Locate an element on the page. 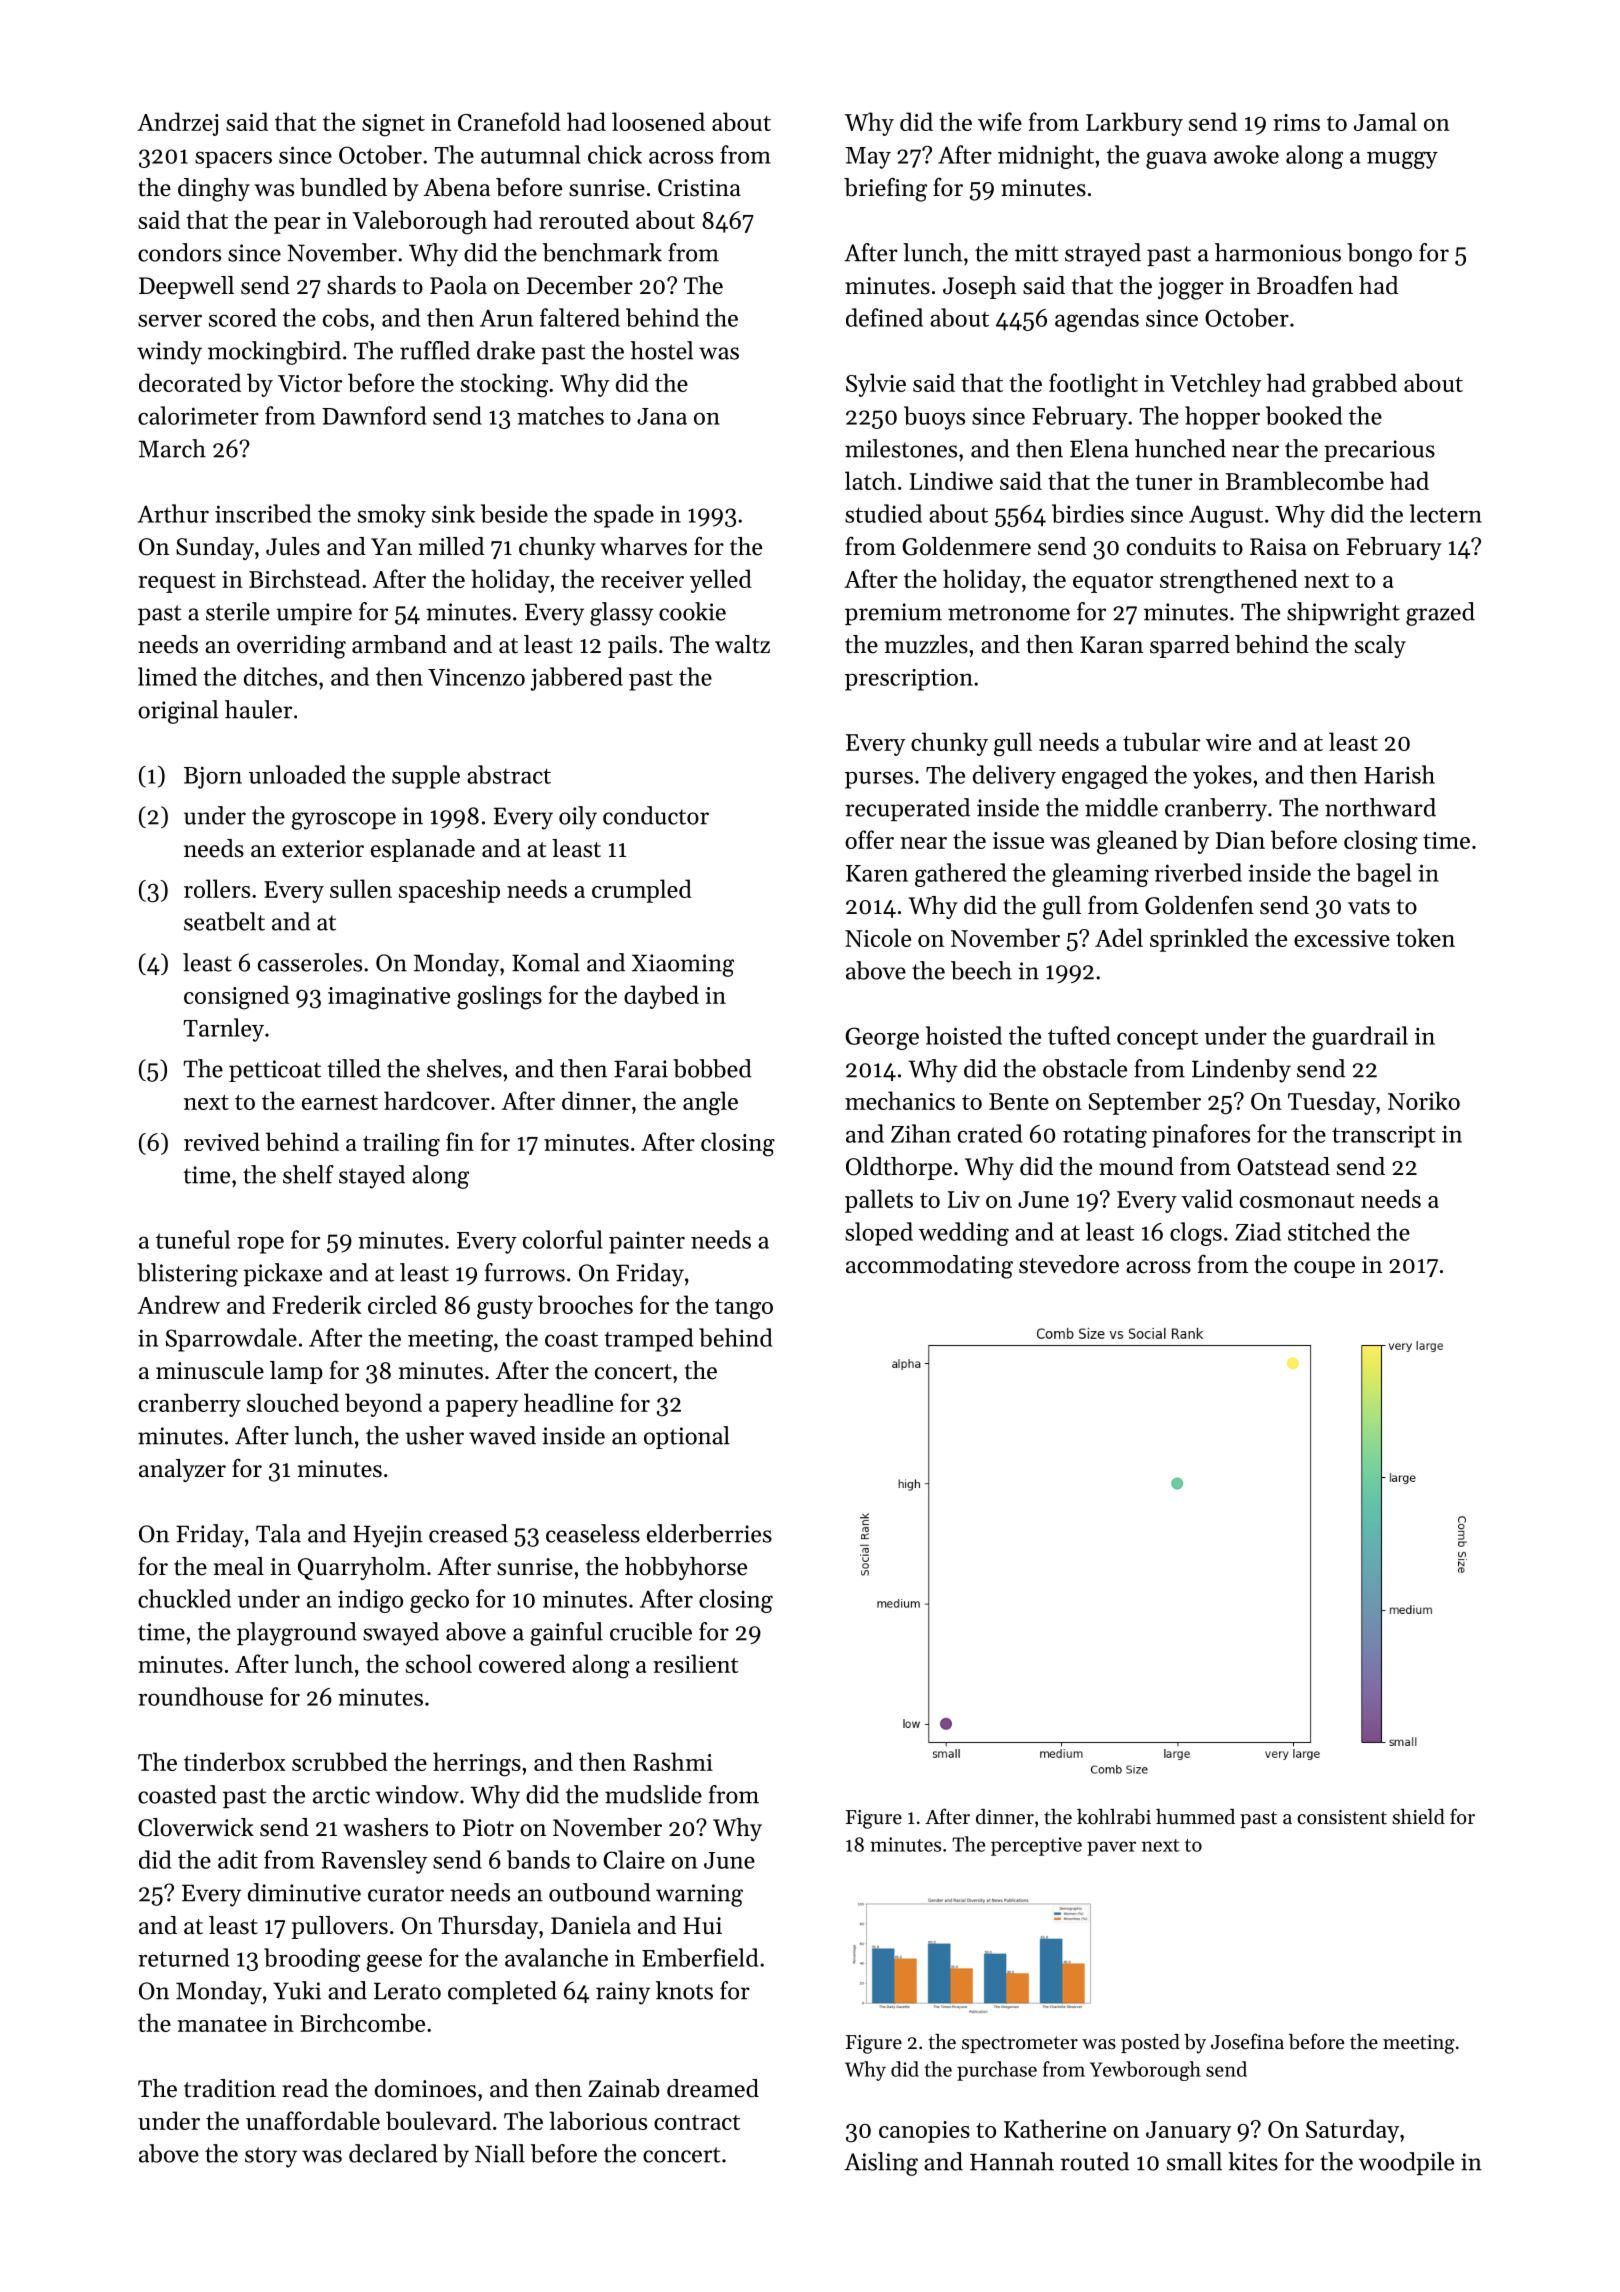  calorimeter is located at coordinates (198, 415).
